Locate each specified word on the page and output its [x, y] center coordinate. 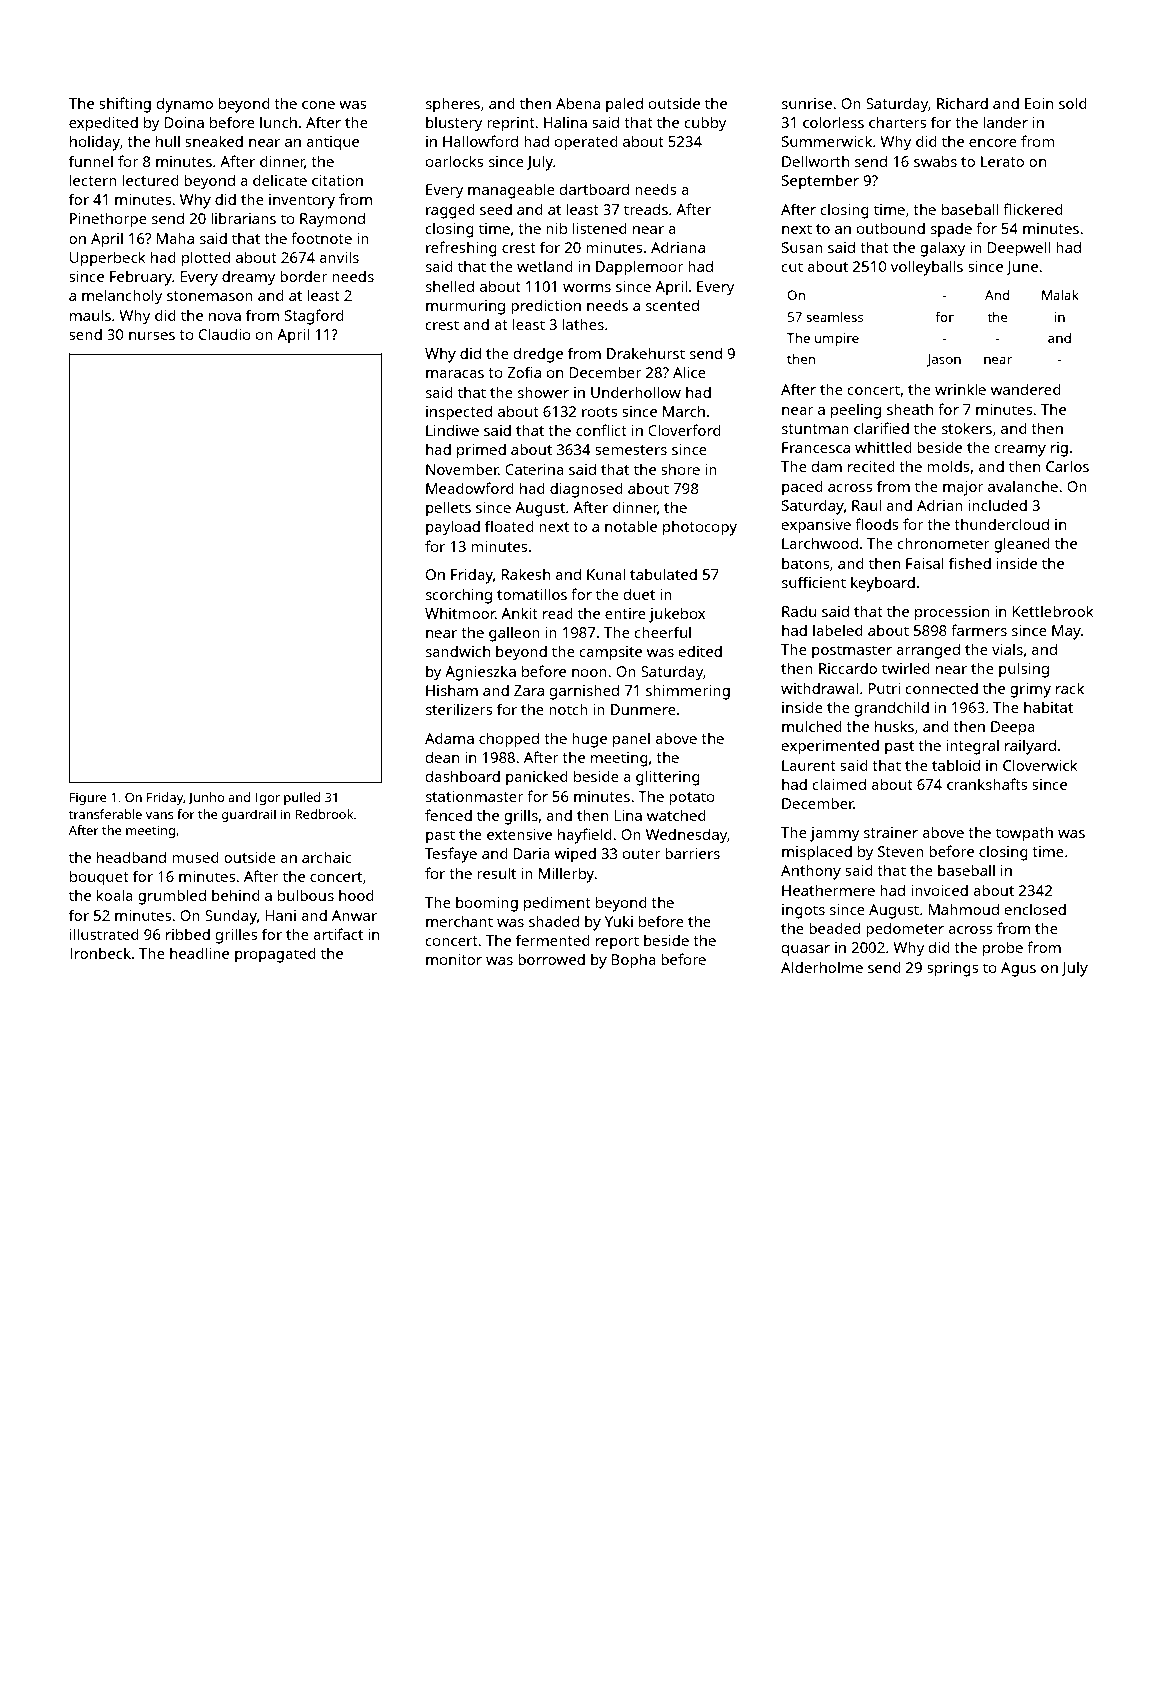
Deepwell [1018, 249]
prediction [546, 307]
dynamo [185, 105]
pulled [302, 798]
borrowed [551, 959]
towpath [1024, 834]
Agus [1018, 969]
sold [1073, 103]
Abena [578, 103]
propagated [275, 955]
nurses [152, 336]
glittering [668, 778]
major [963, 488]
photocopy [700, 528]
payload [453, 528]
